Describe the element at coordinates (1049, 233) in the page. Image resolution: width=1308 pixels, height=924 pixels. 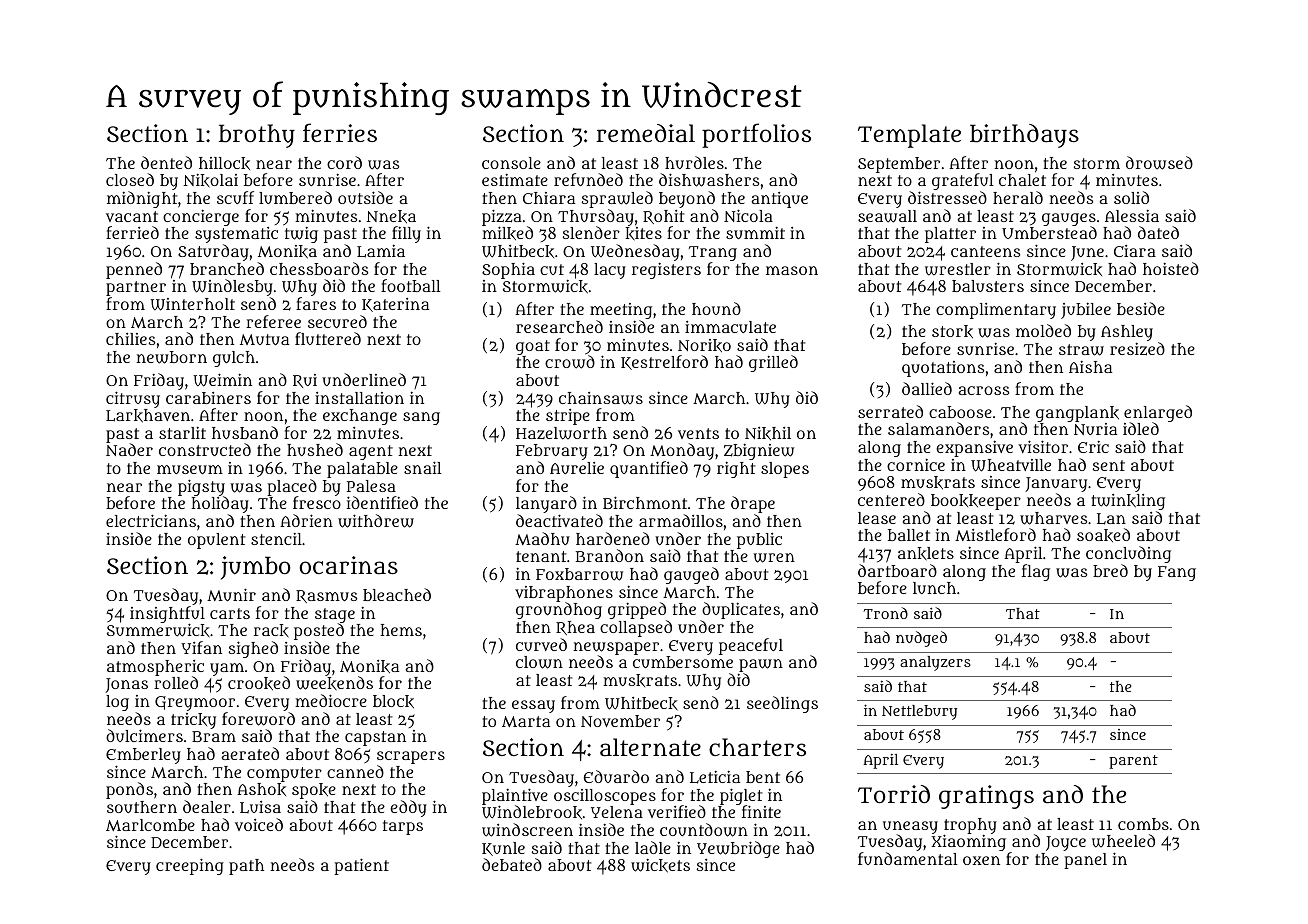
I see `Umberstead` at that location.
